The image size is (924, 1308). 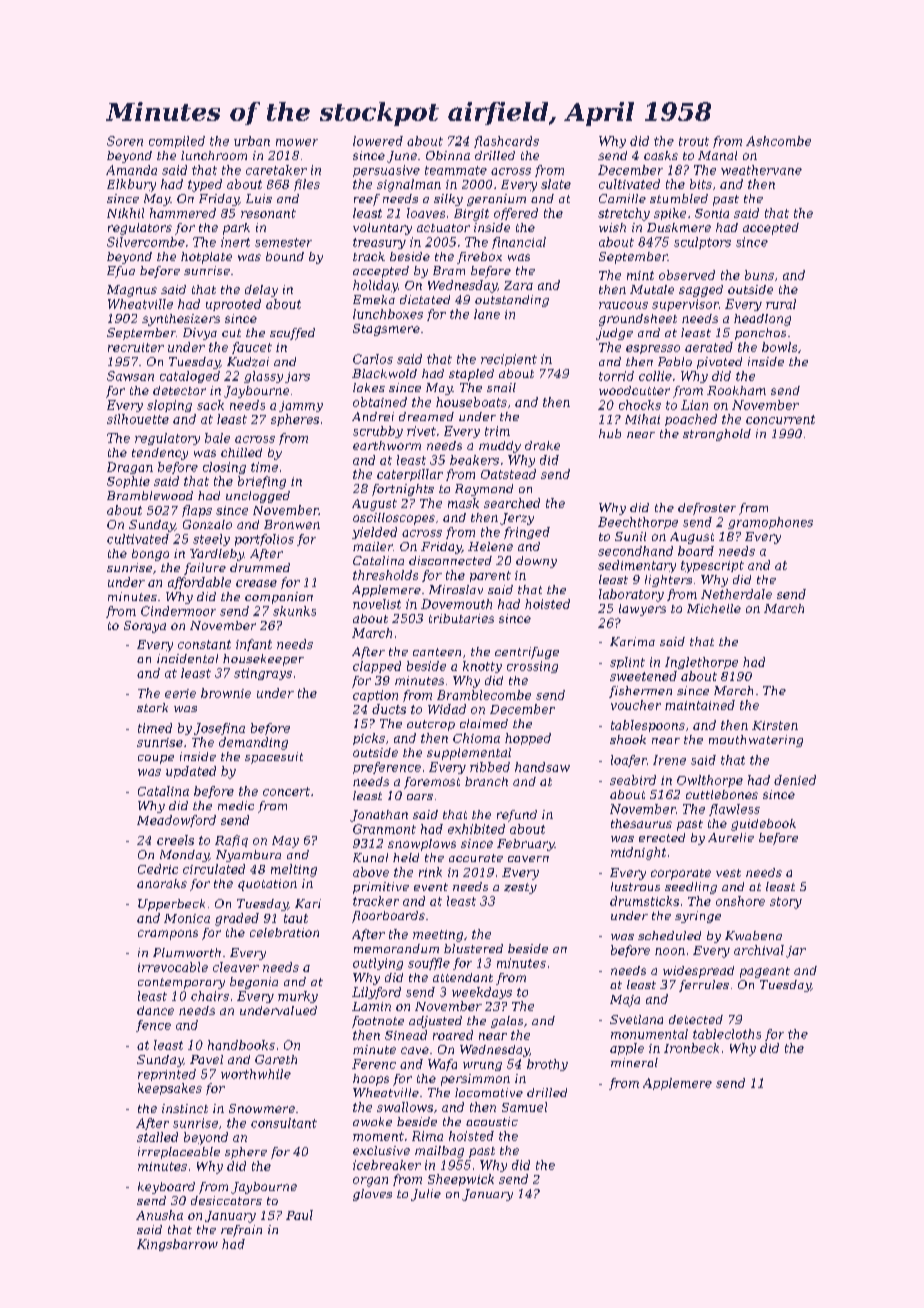 What do you see at coordinates (370, 857) in the screenshot?
I see `Kunal` at bounding box center [370, 857].
